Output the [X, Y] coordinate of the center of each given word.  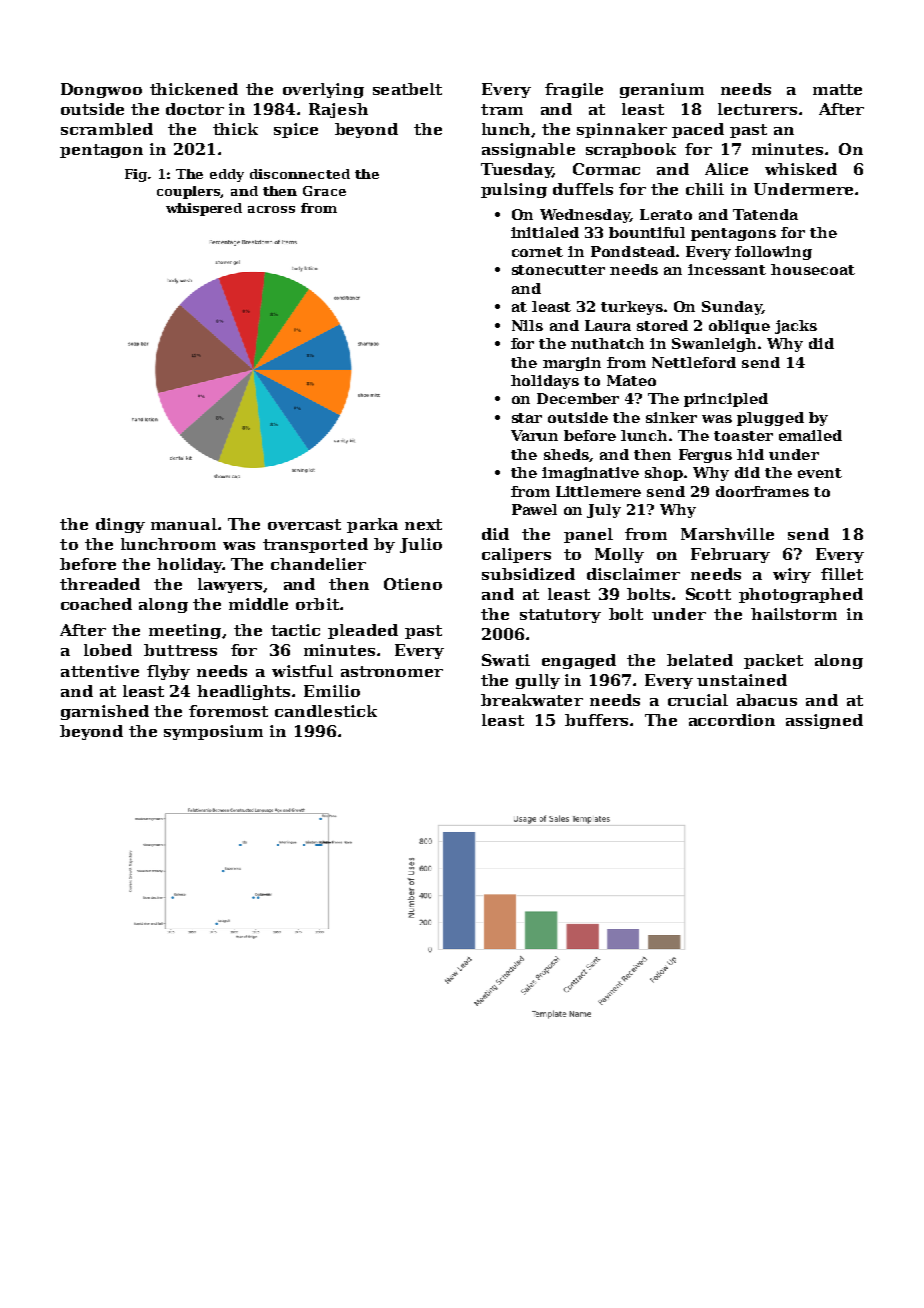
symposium [213, 732]
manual [184, 524]
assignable [528, 150]
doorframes [762, 491]
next [423, 524]
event [820, 473]
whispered [204, 209]
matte [837, 89]
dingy [120, 525]
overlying [323, 90]
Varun [534, 435]
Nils [527, 325]
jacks [796, 327]
